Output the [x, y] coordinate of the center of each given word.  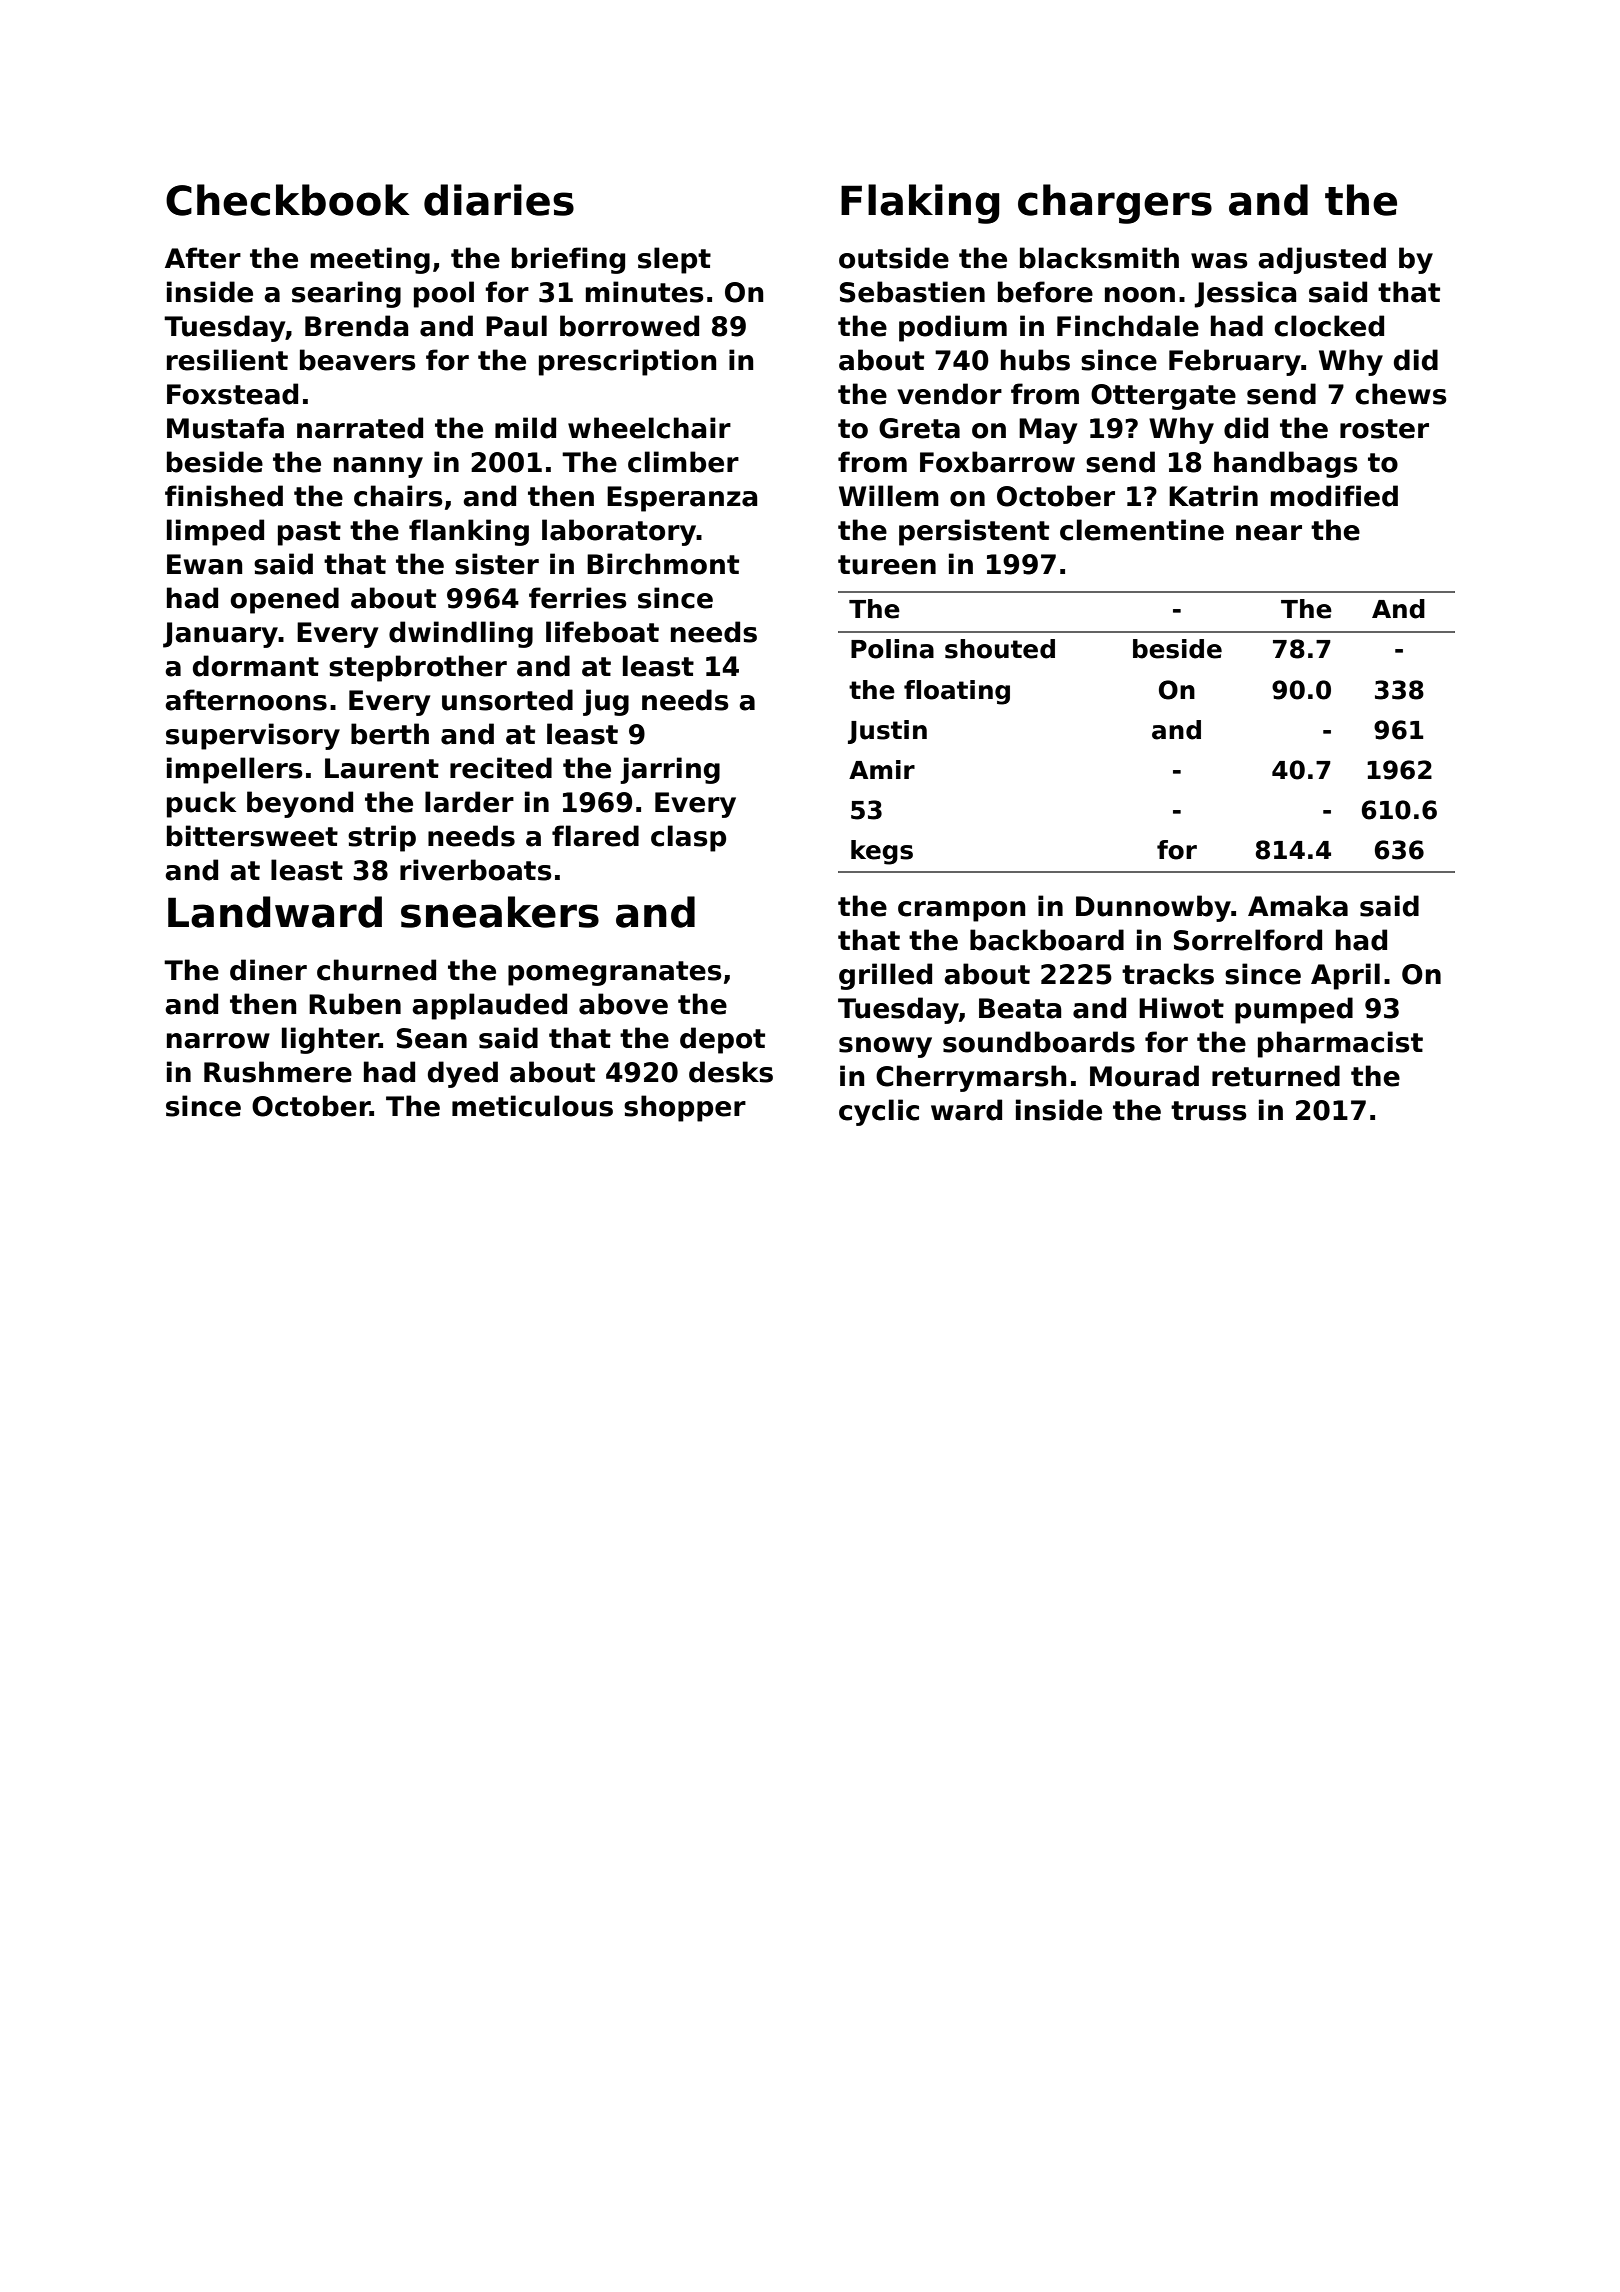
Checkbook [287, 200]
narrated [360, 428]
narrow [218, 1041]
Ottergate [1163, 397]
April [1345, 976]
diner [268, 970]
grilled [885, 976]
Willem [889, 496]
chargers [1115, 204]
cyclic [879, 1112]
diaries [499, 200]
